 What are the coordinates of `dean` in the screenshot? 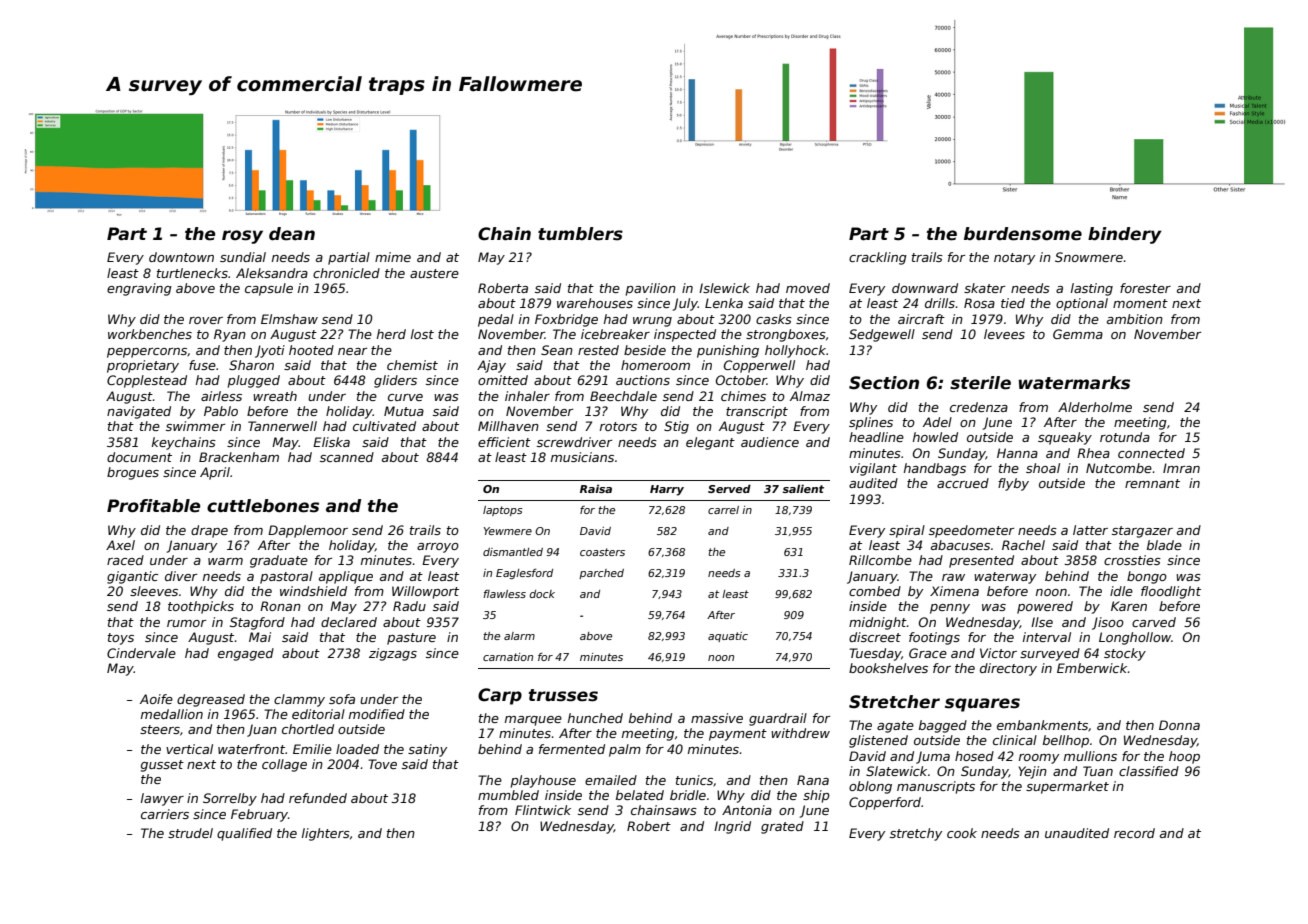 It's located at (292, 234).
